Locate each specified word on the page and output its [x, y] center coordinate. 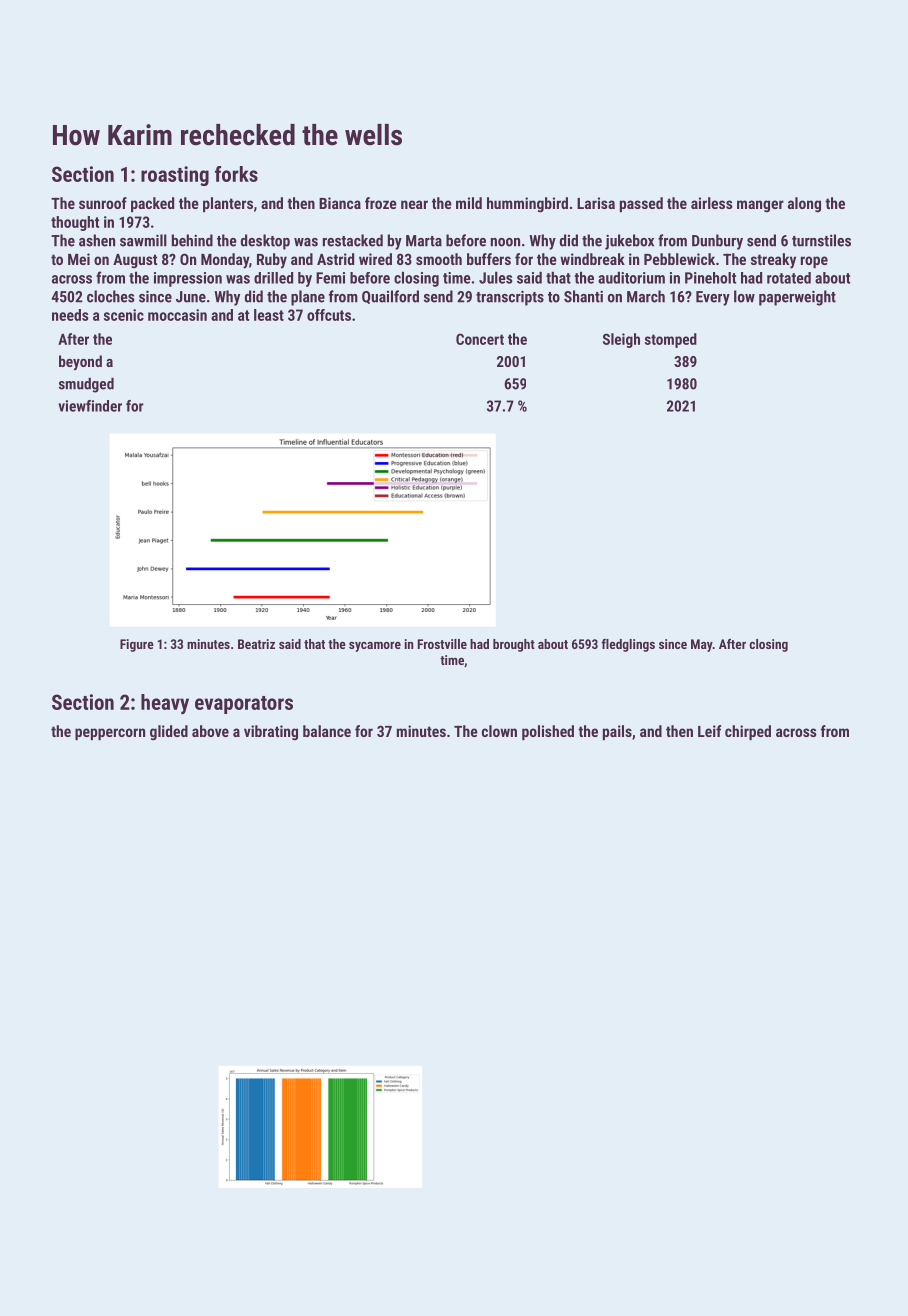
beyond [80, 362]
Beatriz [256, 644]
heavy [165, 704]
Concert [480, 339]
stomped [671, 340]
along [804, 204]
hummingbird [527, 204]
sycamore [375, 647]
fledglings [628, 645]
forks [236, 174]
